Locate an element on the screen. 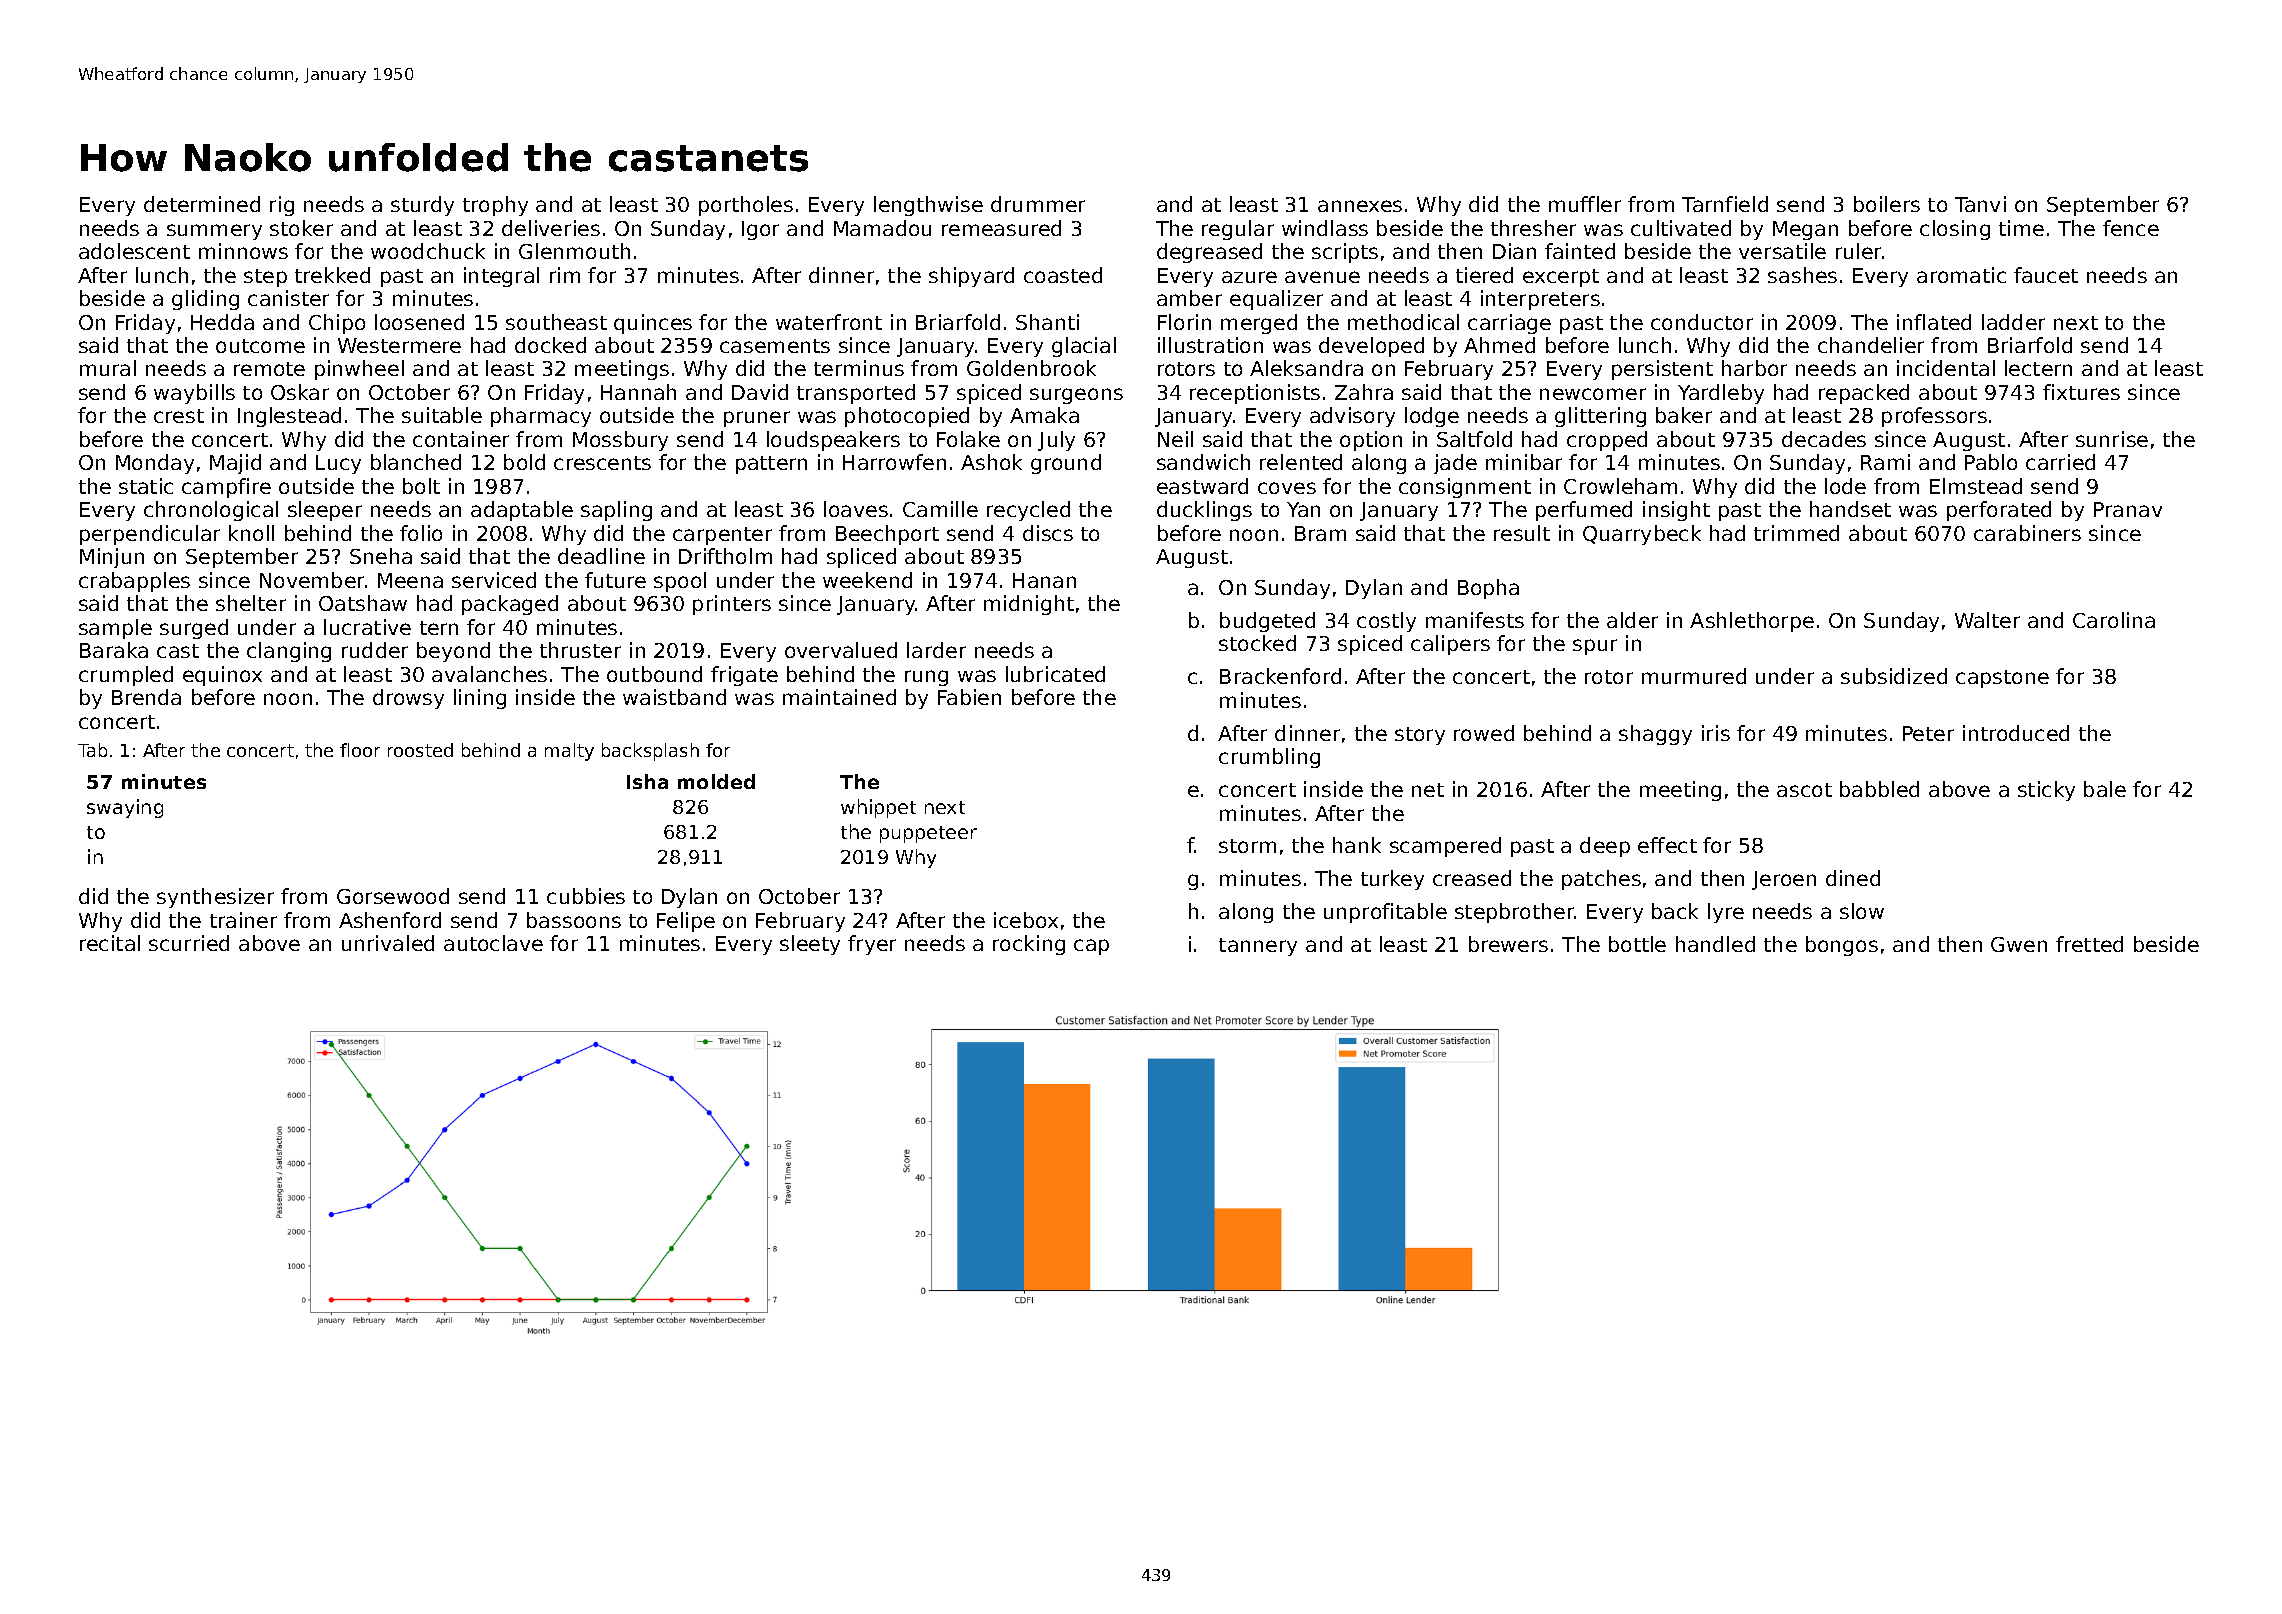 The width and height of the screenshot is (2282, 1614). avenue is located at coordinates (1322, 277).
